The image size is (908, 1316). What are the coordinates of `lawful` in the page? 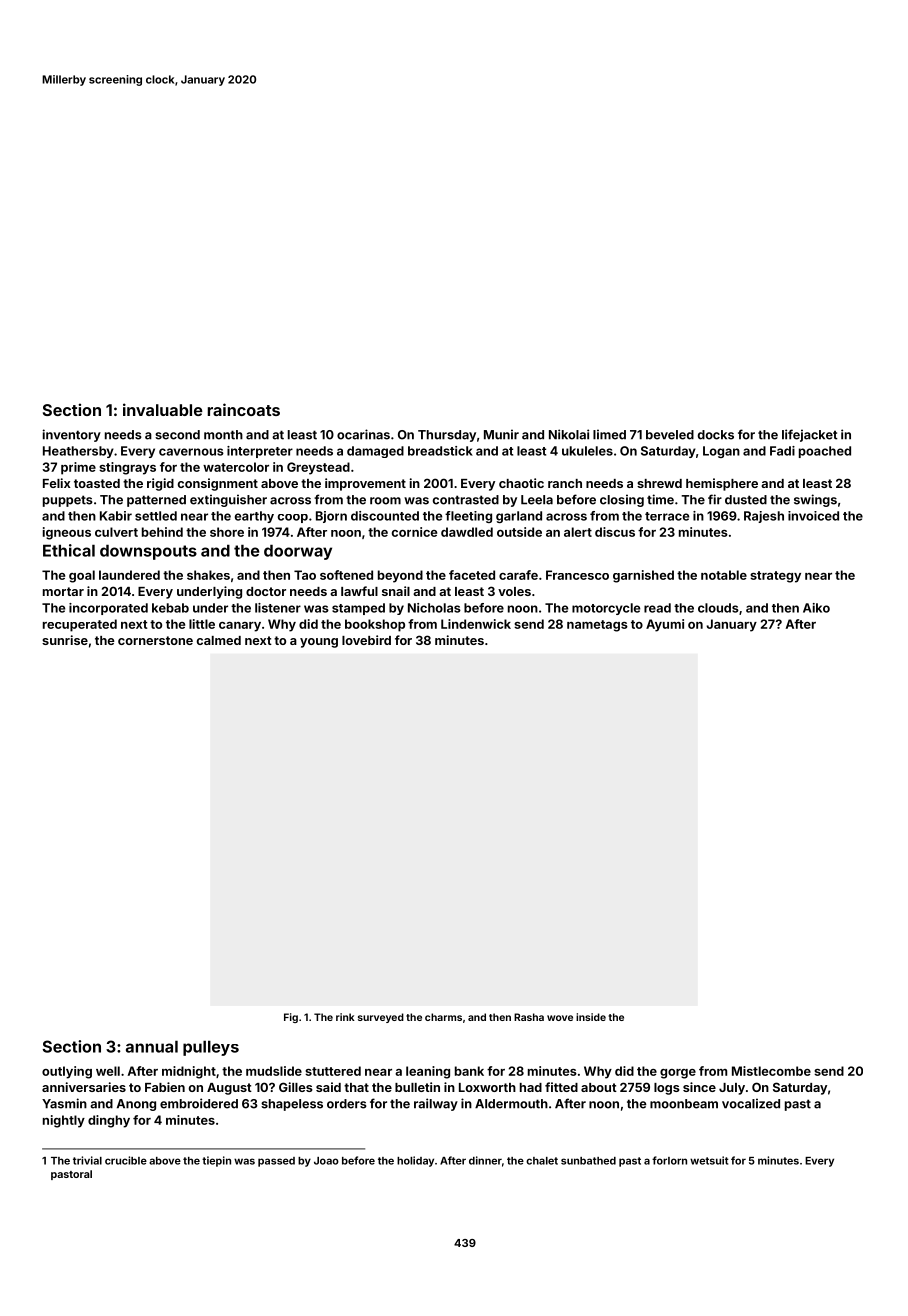 It's located at (359, 591).
